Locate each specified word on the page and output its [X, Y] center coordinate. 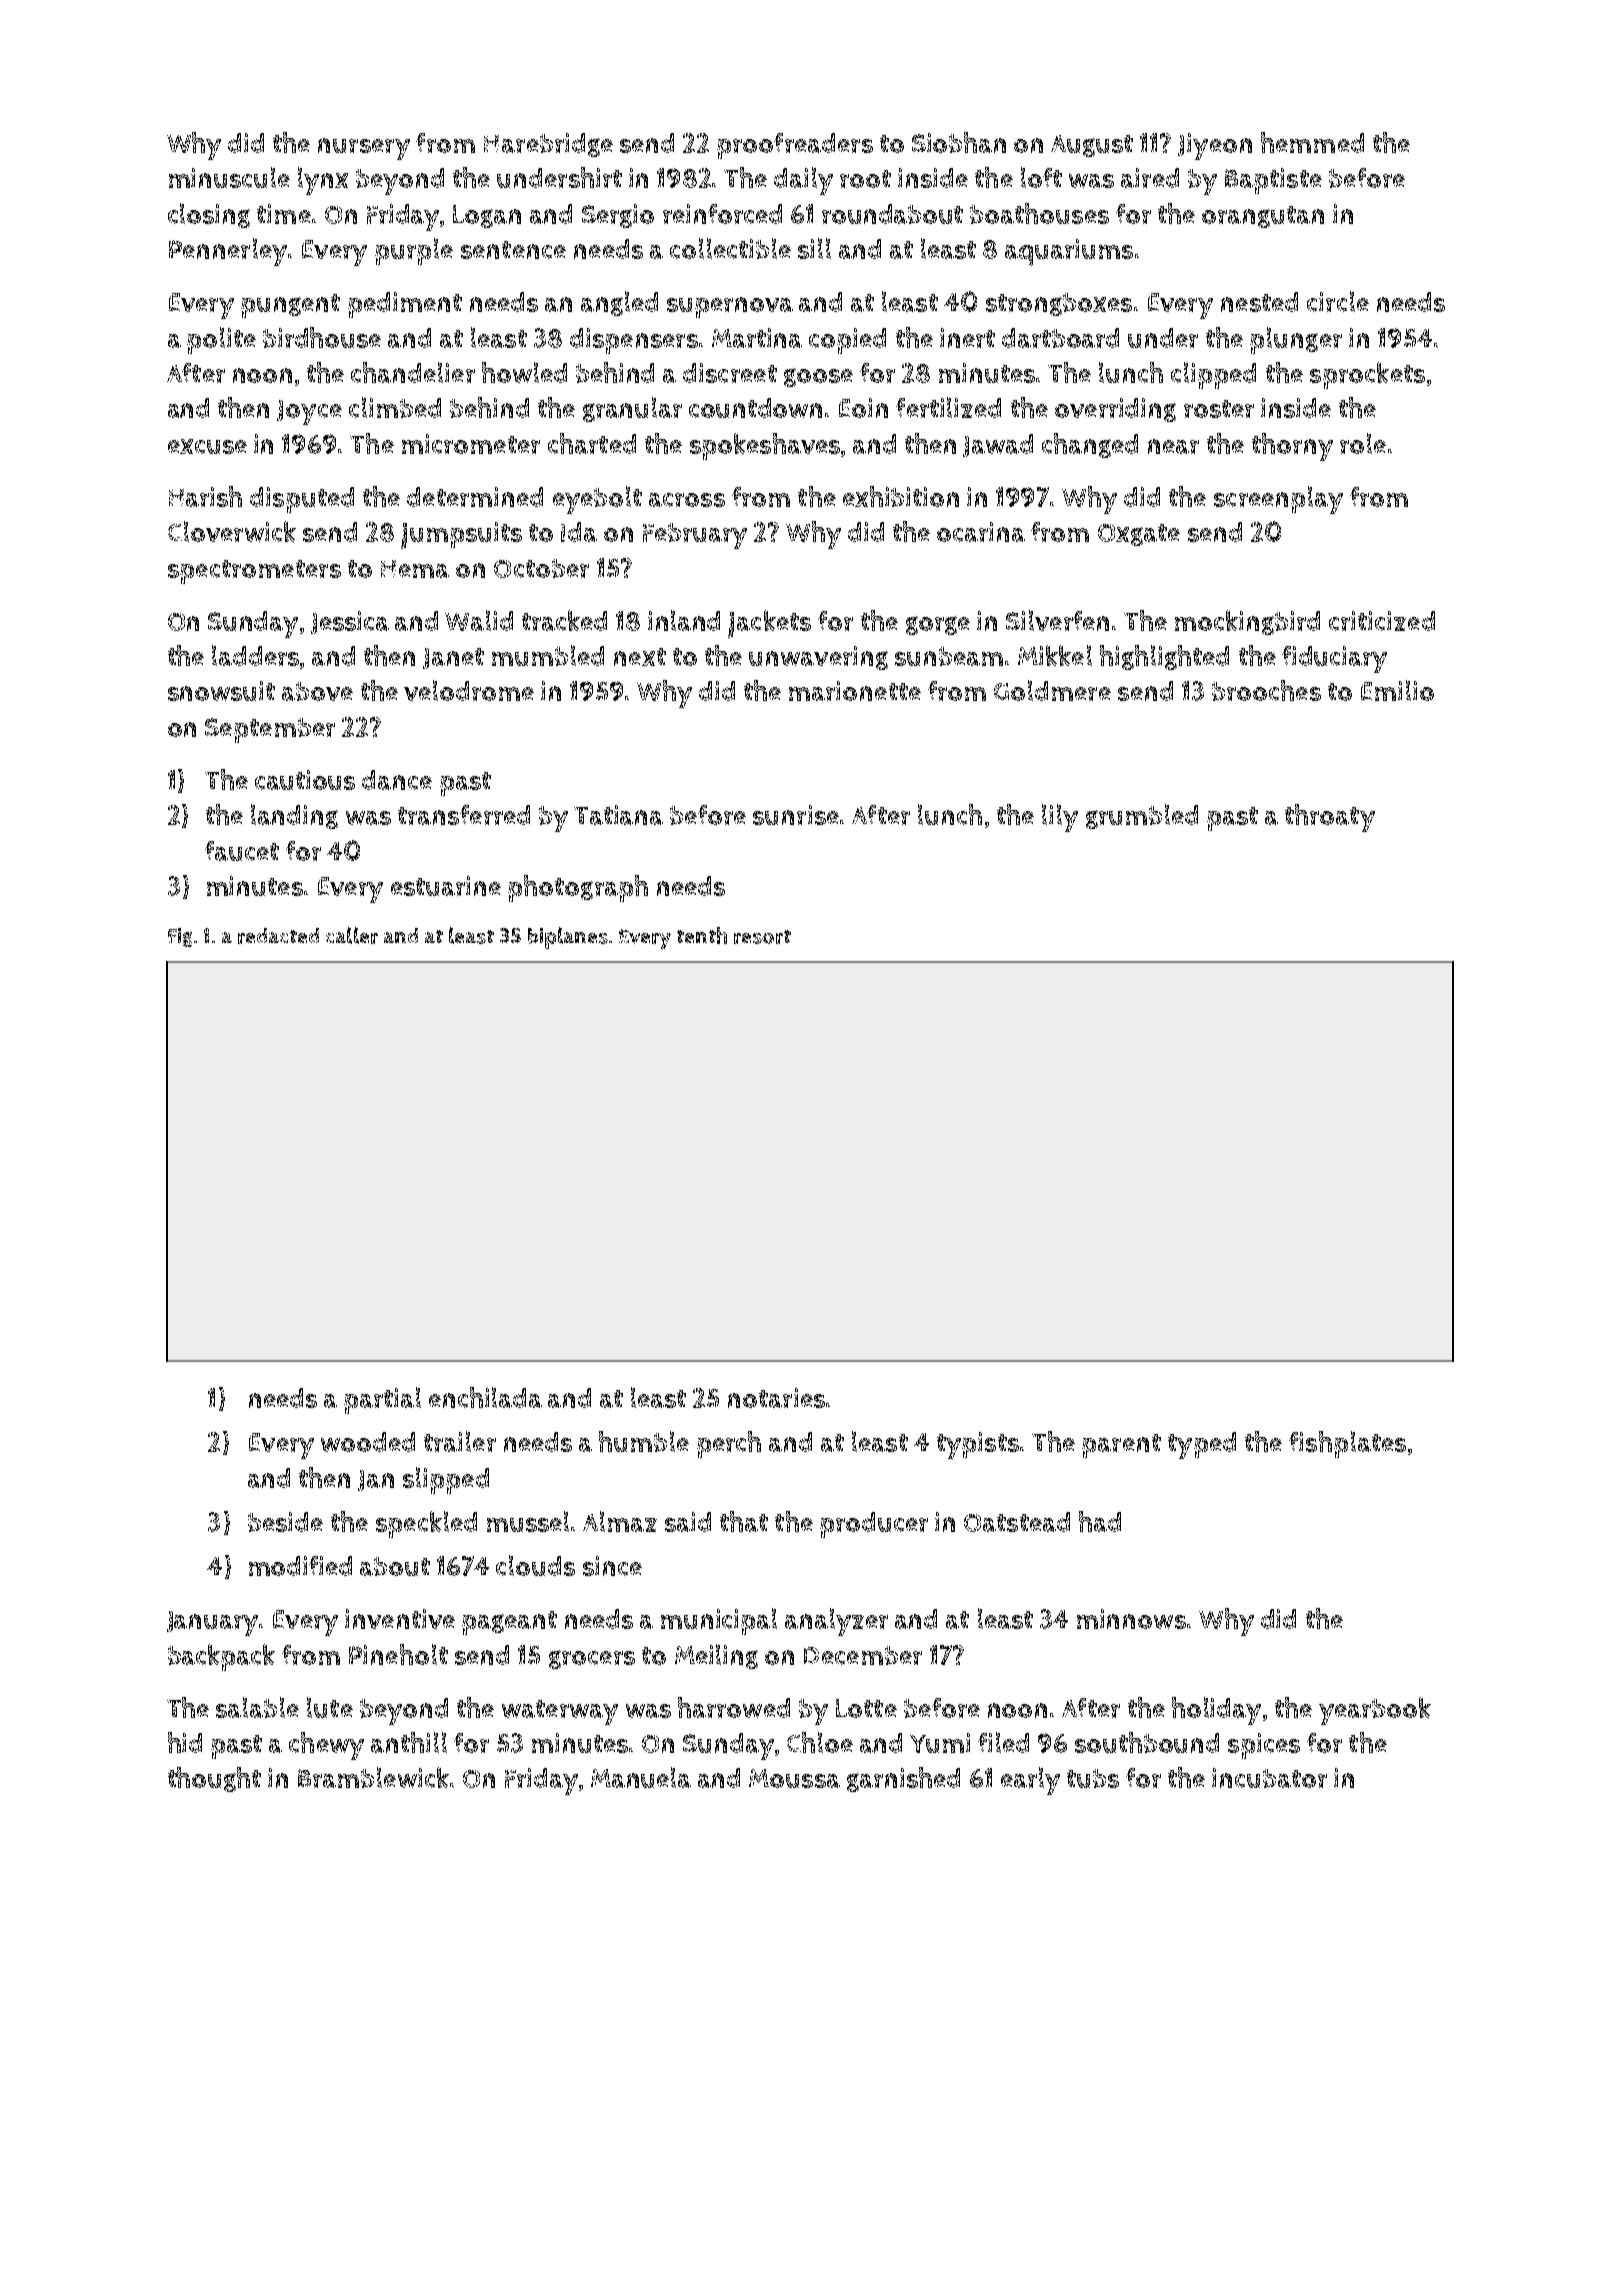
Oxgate [1139, 535]
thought [214, 1779]
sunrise [796, 815]
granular [632, 409]
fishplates [1347, 1444]
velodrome [469, 690]
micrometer [471, 444]
